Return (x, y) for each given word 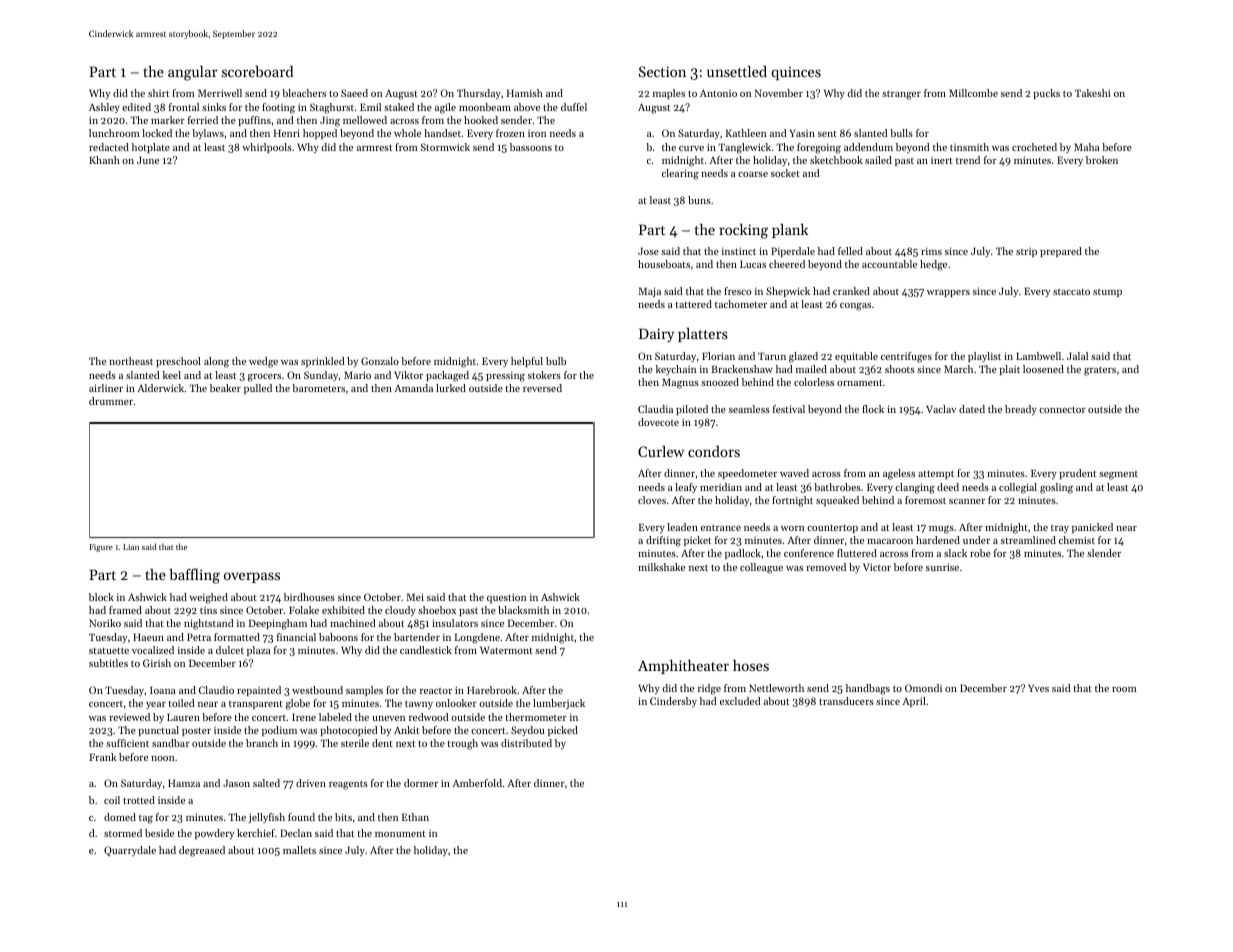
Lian (131, 547)
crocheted (1034, 147)
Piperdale (793, 252)
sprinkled (322, 362)
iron (537, 133)
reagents (348, 785)
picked (563, 731)
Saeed (354, 93)
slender (1104, 553)
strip (1026, 252)
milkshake (661, 567)
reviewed (129, 717)
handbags (868, 689)
